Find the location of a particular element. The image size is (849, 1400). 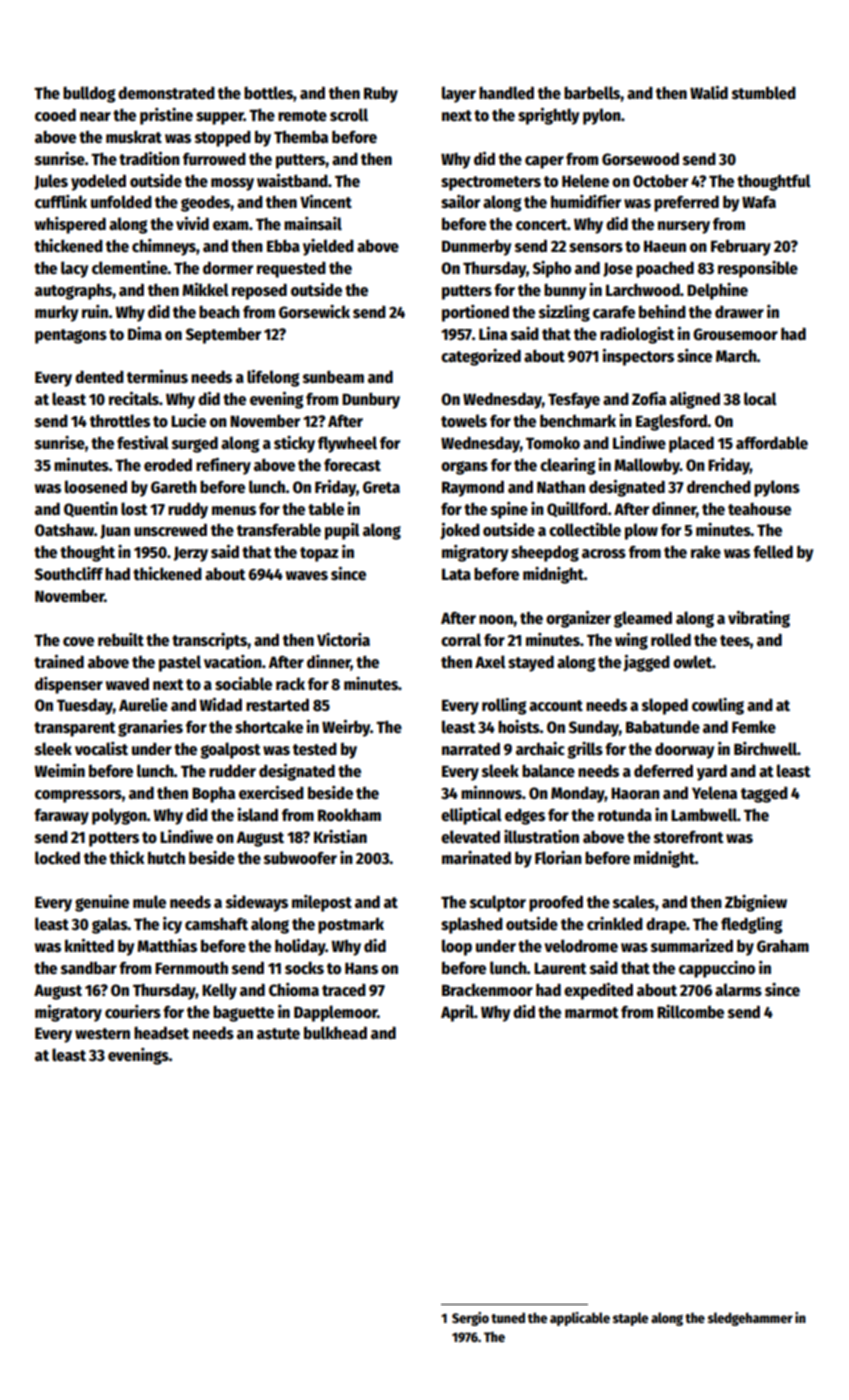

sandbar is located at coordinates (89, 967).
